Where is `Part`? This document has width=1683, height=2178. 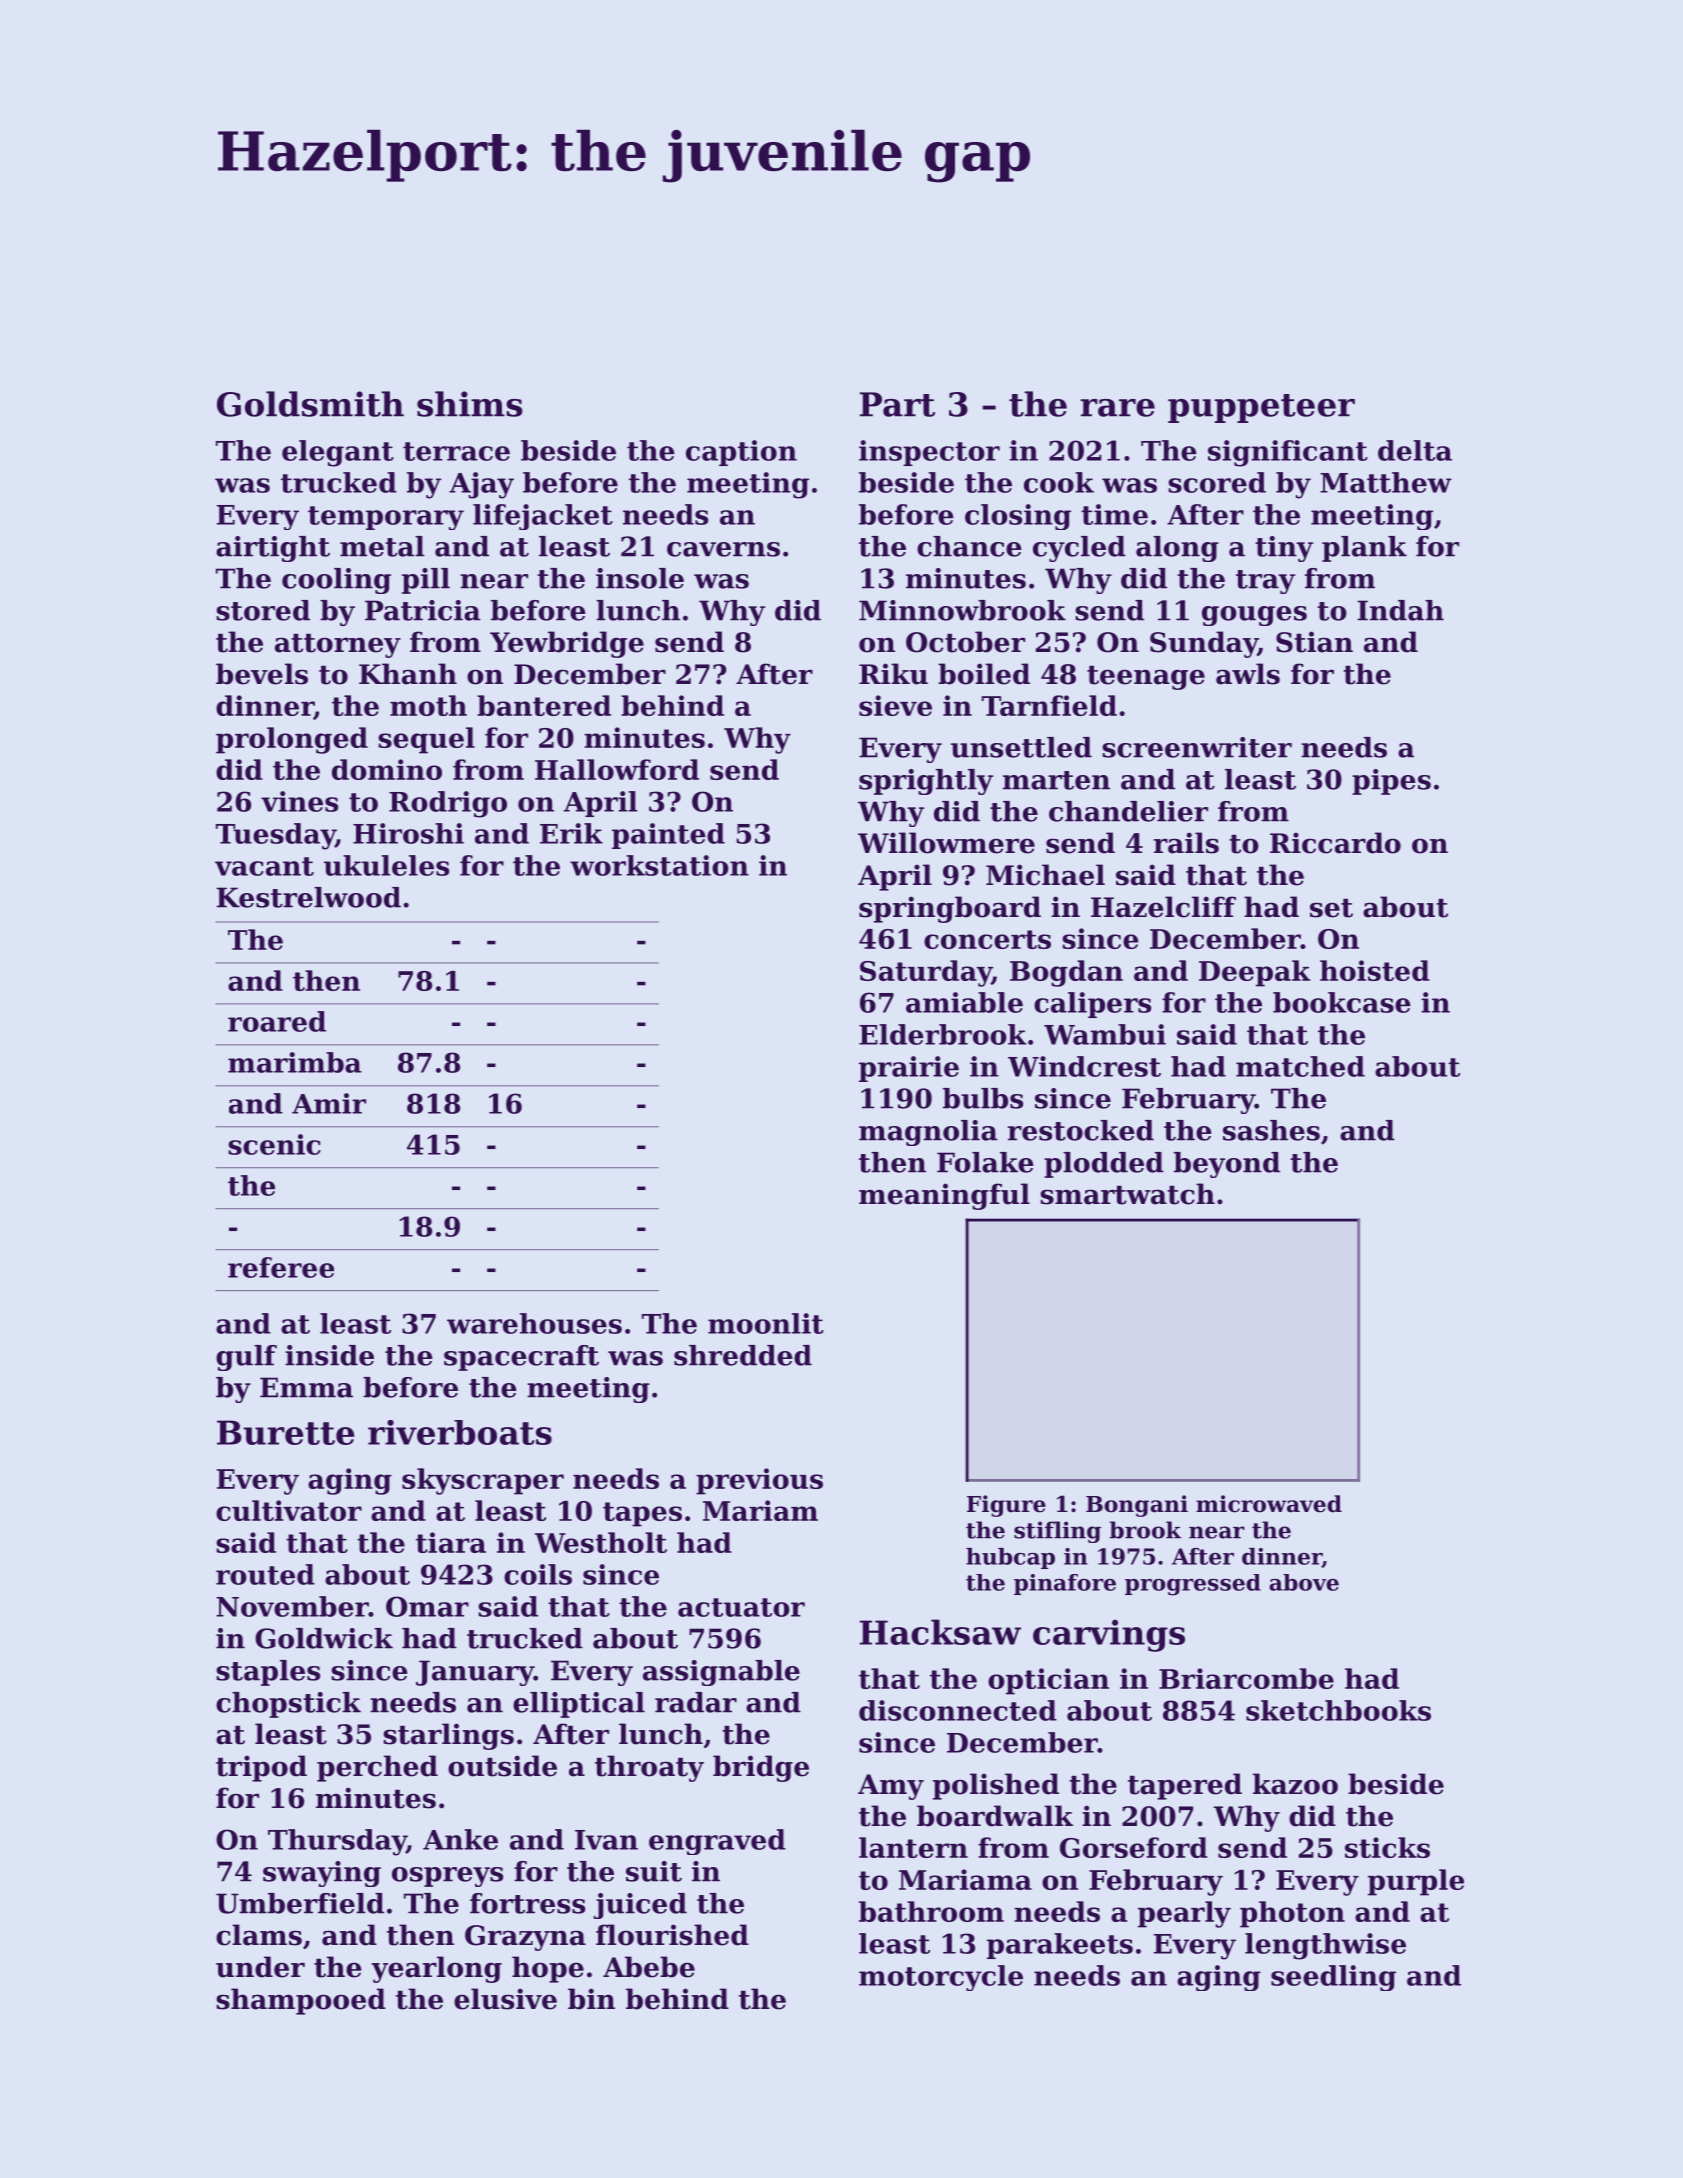
Part is located at coordinates (897, 404).
